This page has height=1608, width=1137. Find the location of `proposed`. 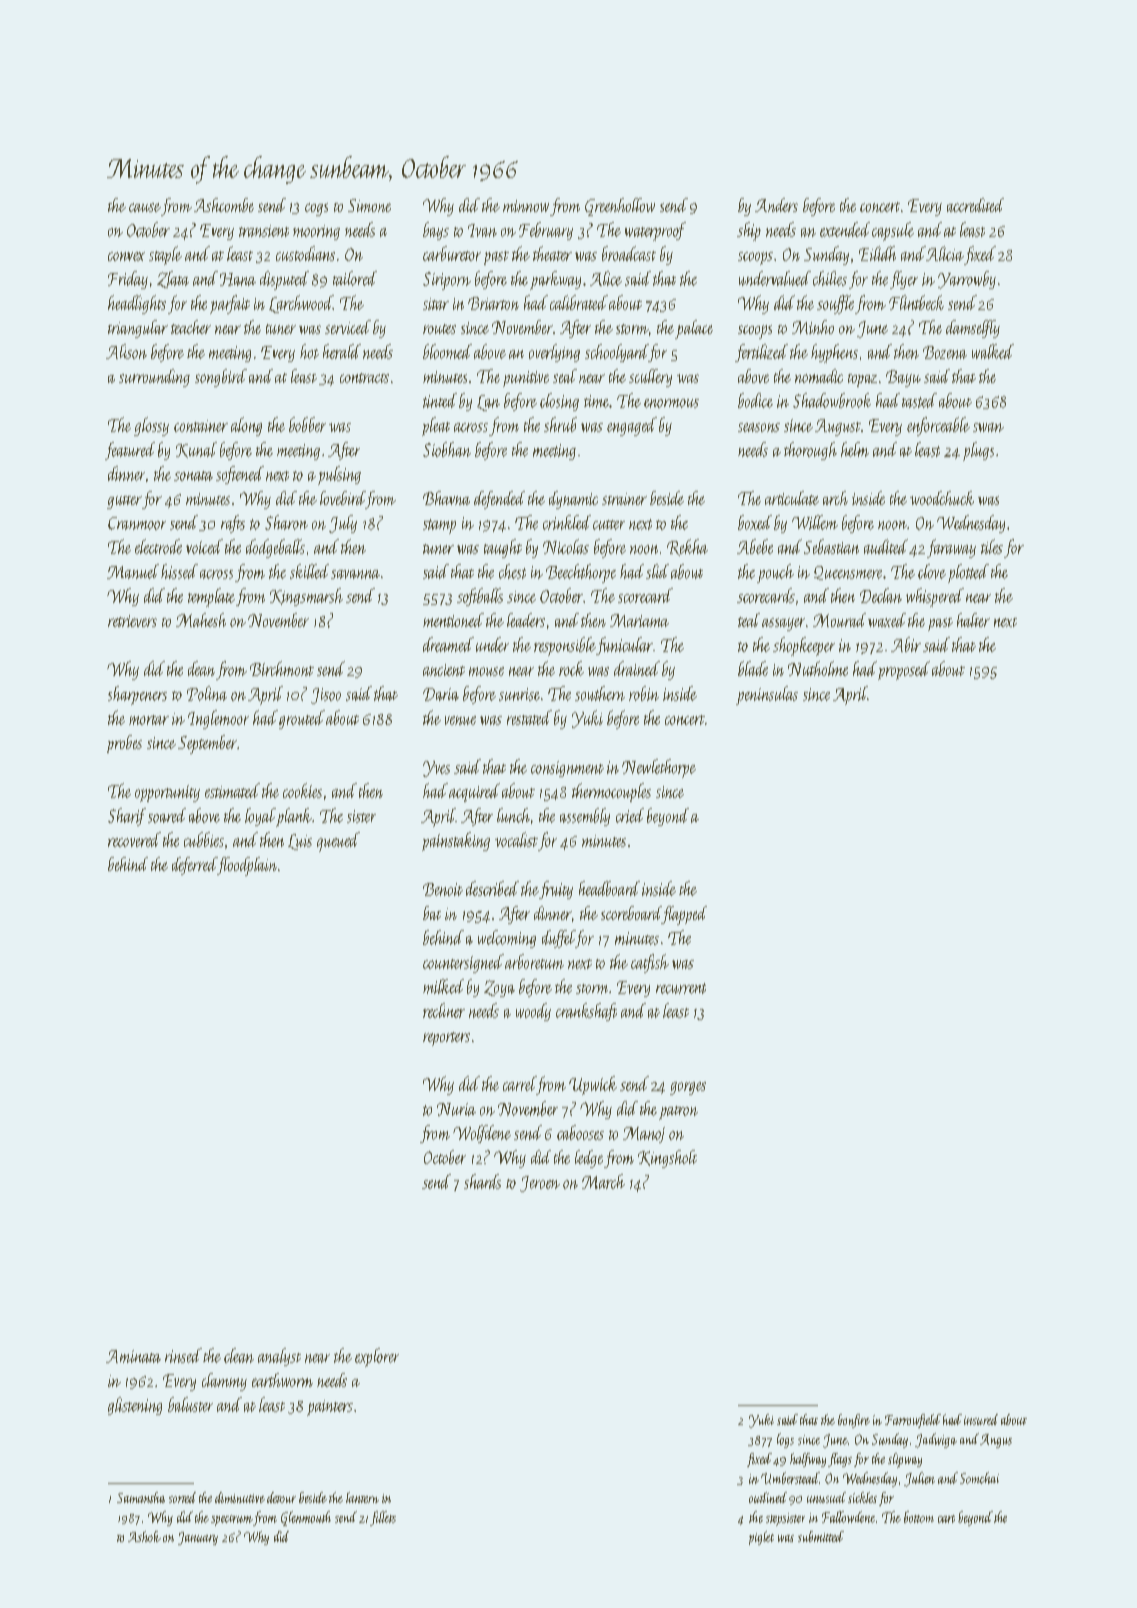

proposed is located at coordinates (904, 670).
